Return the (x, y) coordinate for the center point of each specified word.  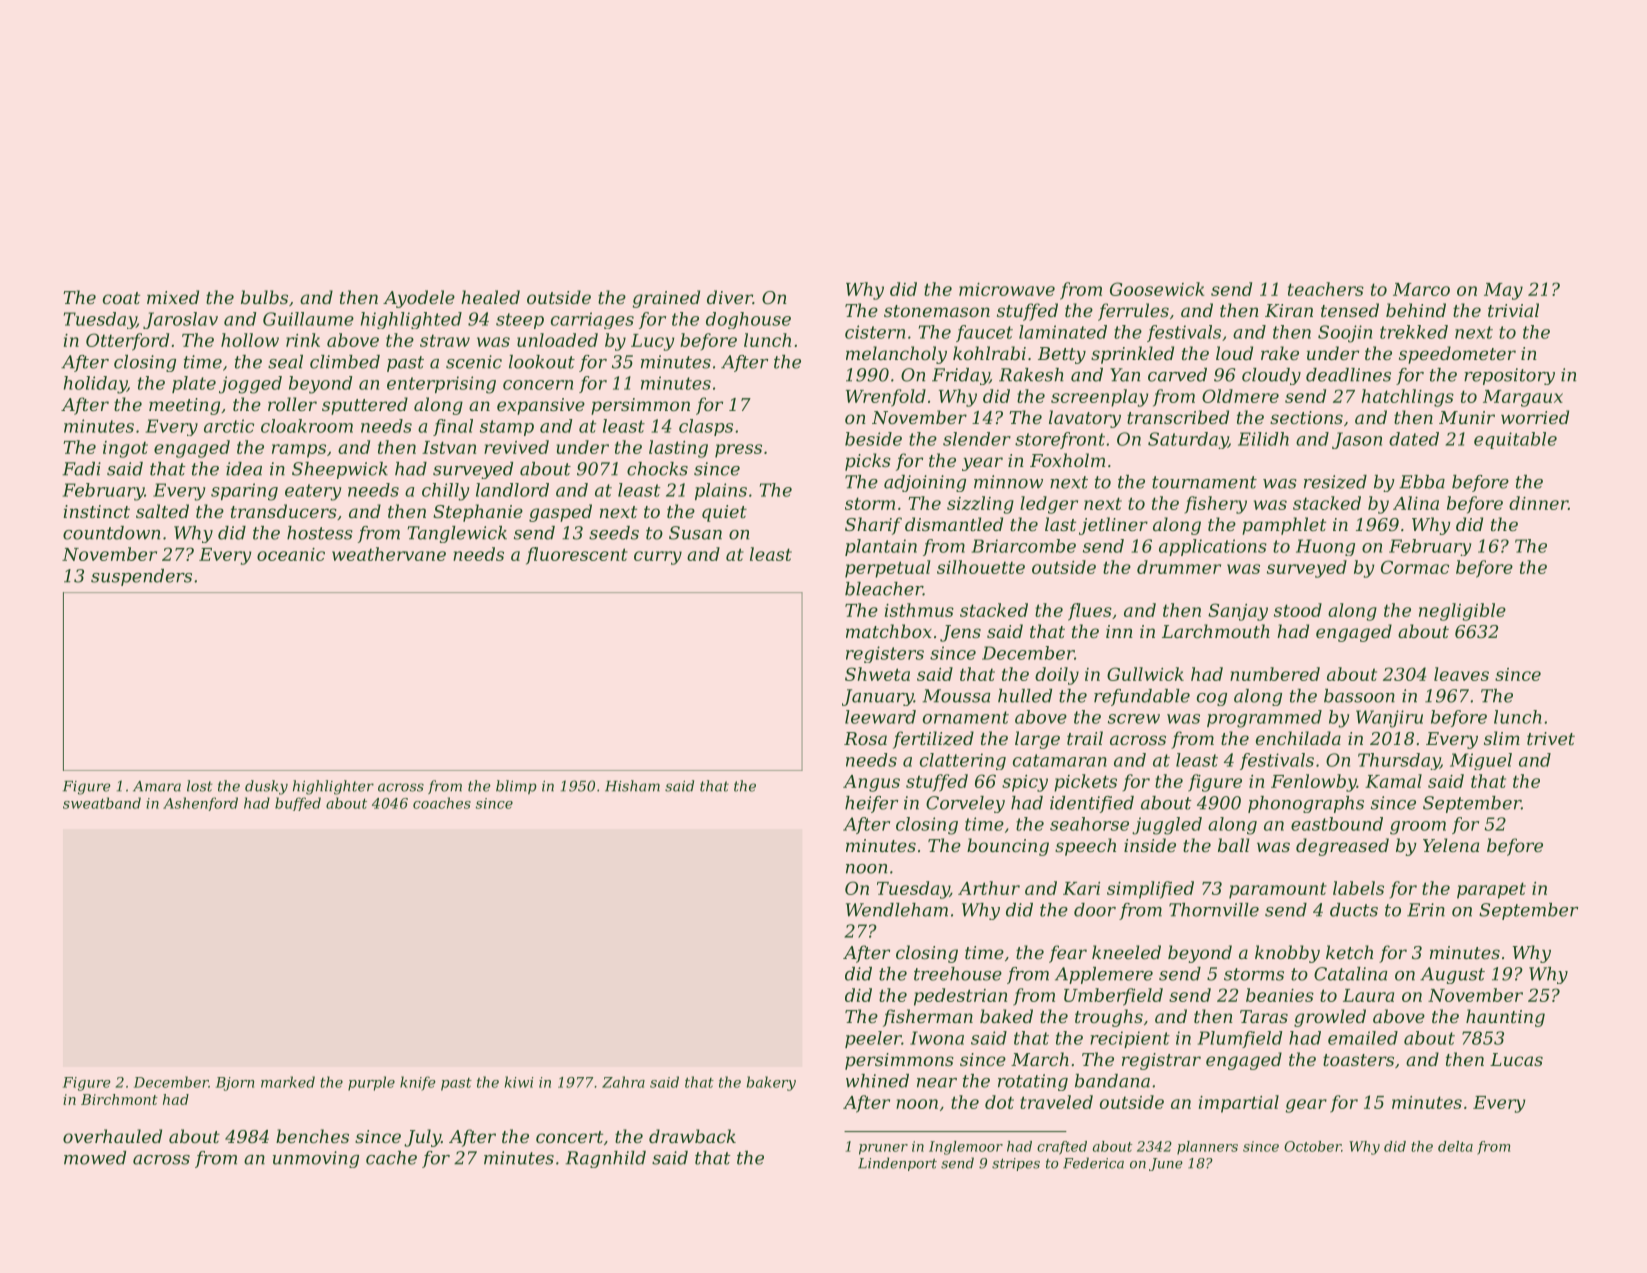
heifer (871, 804)
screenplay (1099, 398)
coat (121, 298)
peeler (873, 1039)
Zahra (623, 1082)
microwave (1007, 289)
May (1503, 291)
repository (1509, 376)
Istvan (449, 447)
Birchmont (119, 1099)
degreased (1342, 847)
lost (199, 786)
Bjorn (235, 1084)
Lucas (1516, 1059)
